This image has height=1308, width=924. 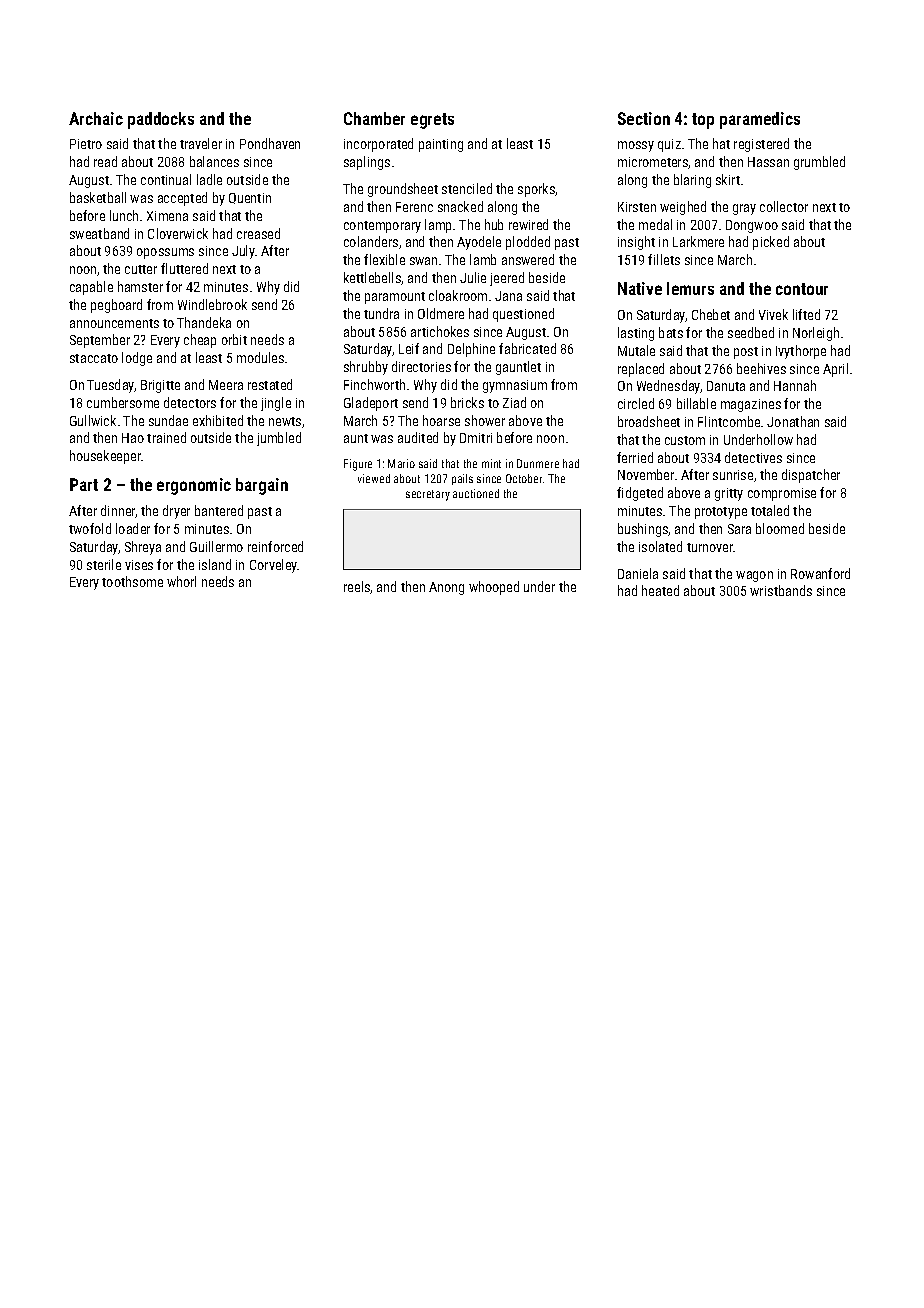 What do you see at coordinates (649, 421) in the image?
I see `broadsheet` at bounding box center [649, 421].
